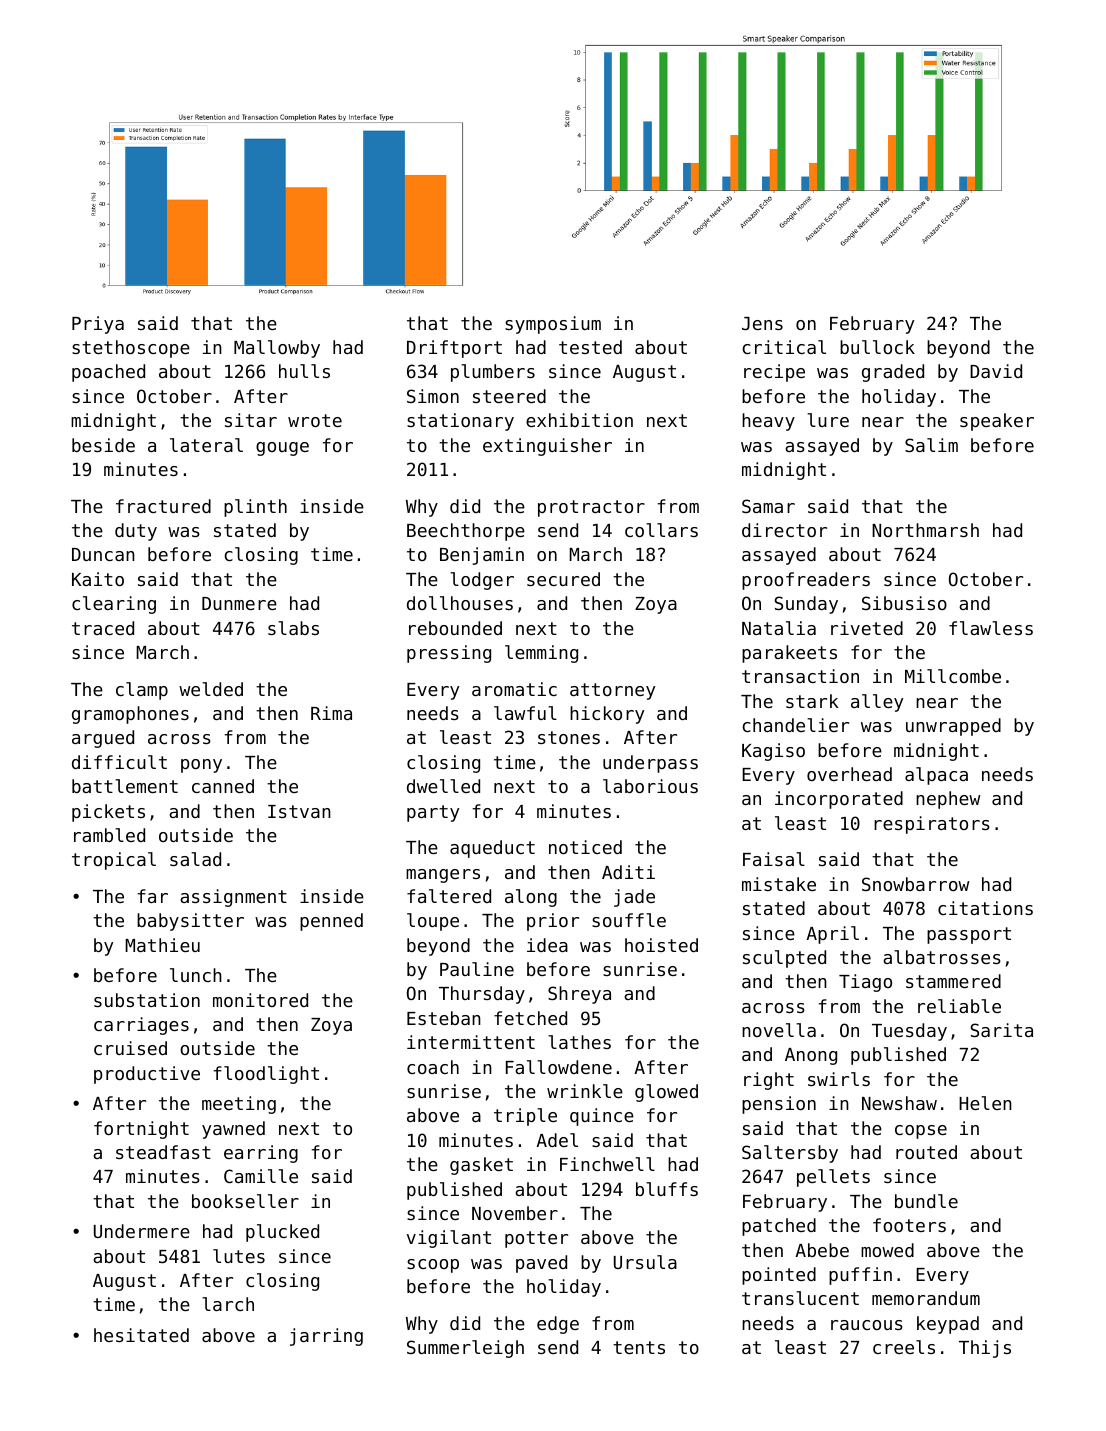 Image resolution: width=1106 pixels, height=1431 pixels. What do you see at coordinates (953, 727) in the screenshot?
I see `unwrapped` at bounding box center [953, 727].
